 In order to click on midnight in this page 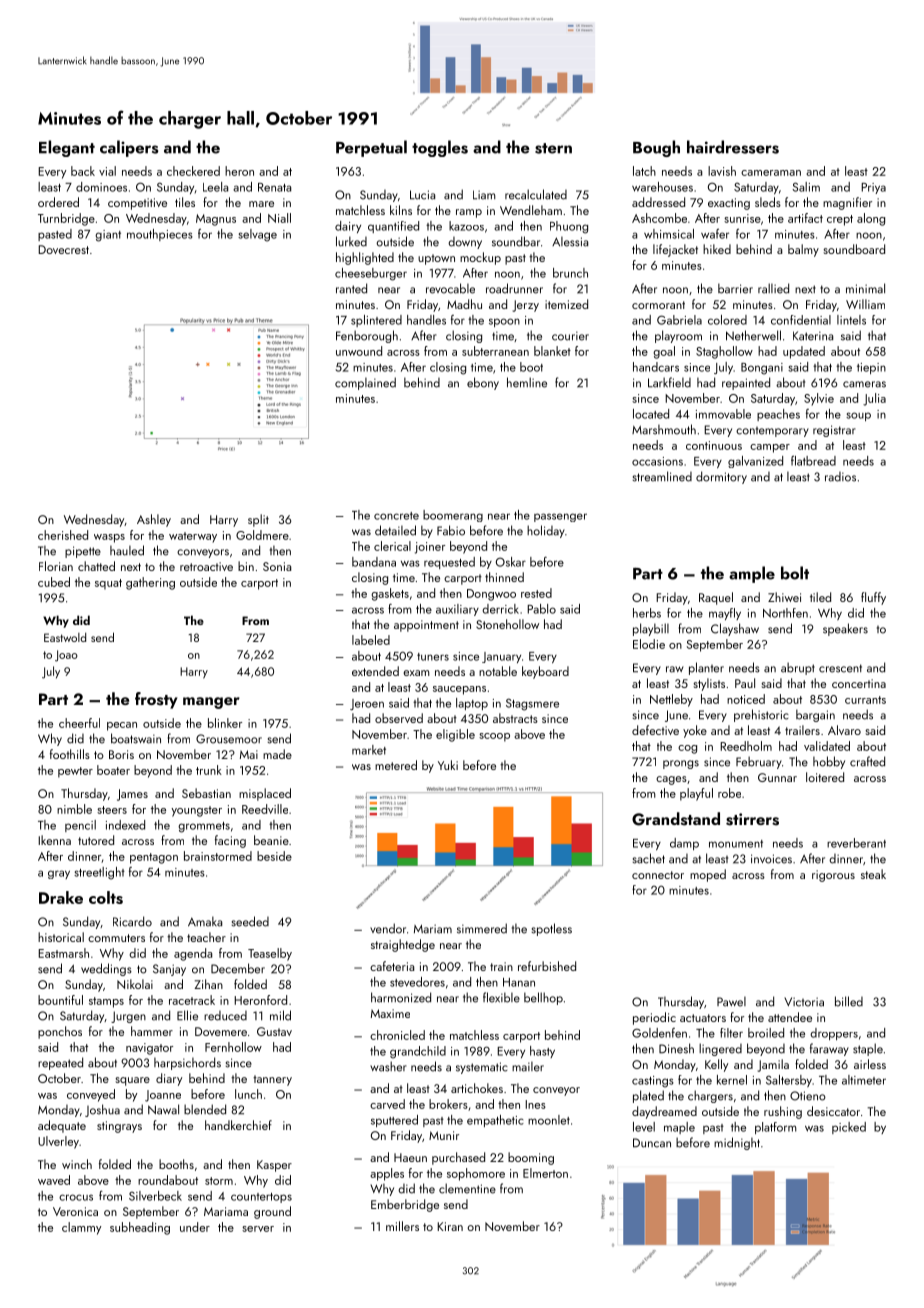, I will do `click(737, 1143)`.
